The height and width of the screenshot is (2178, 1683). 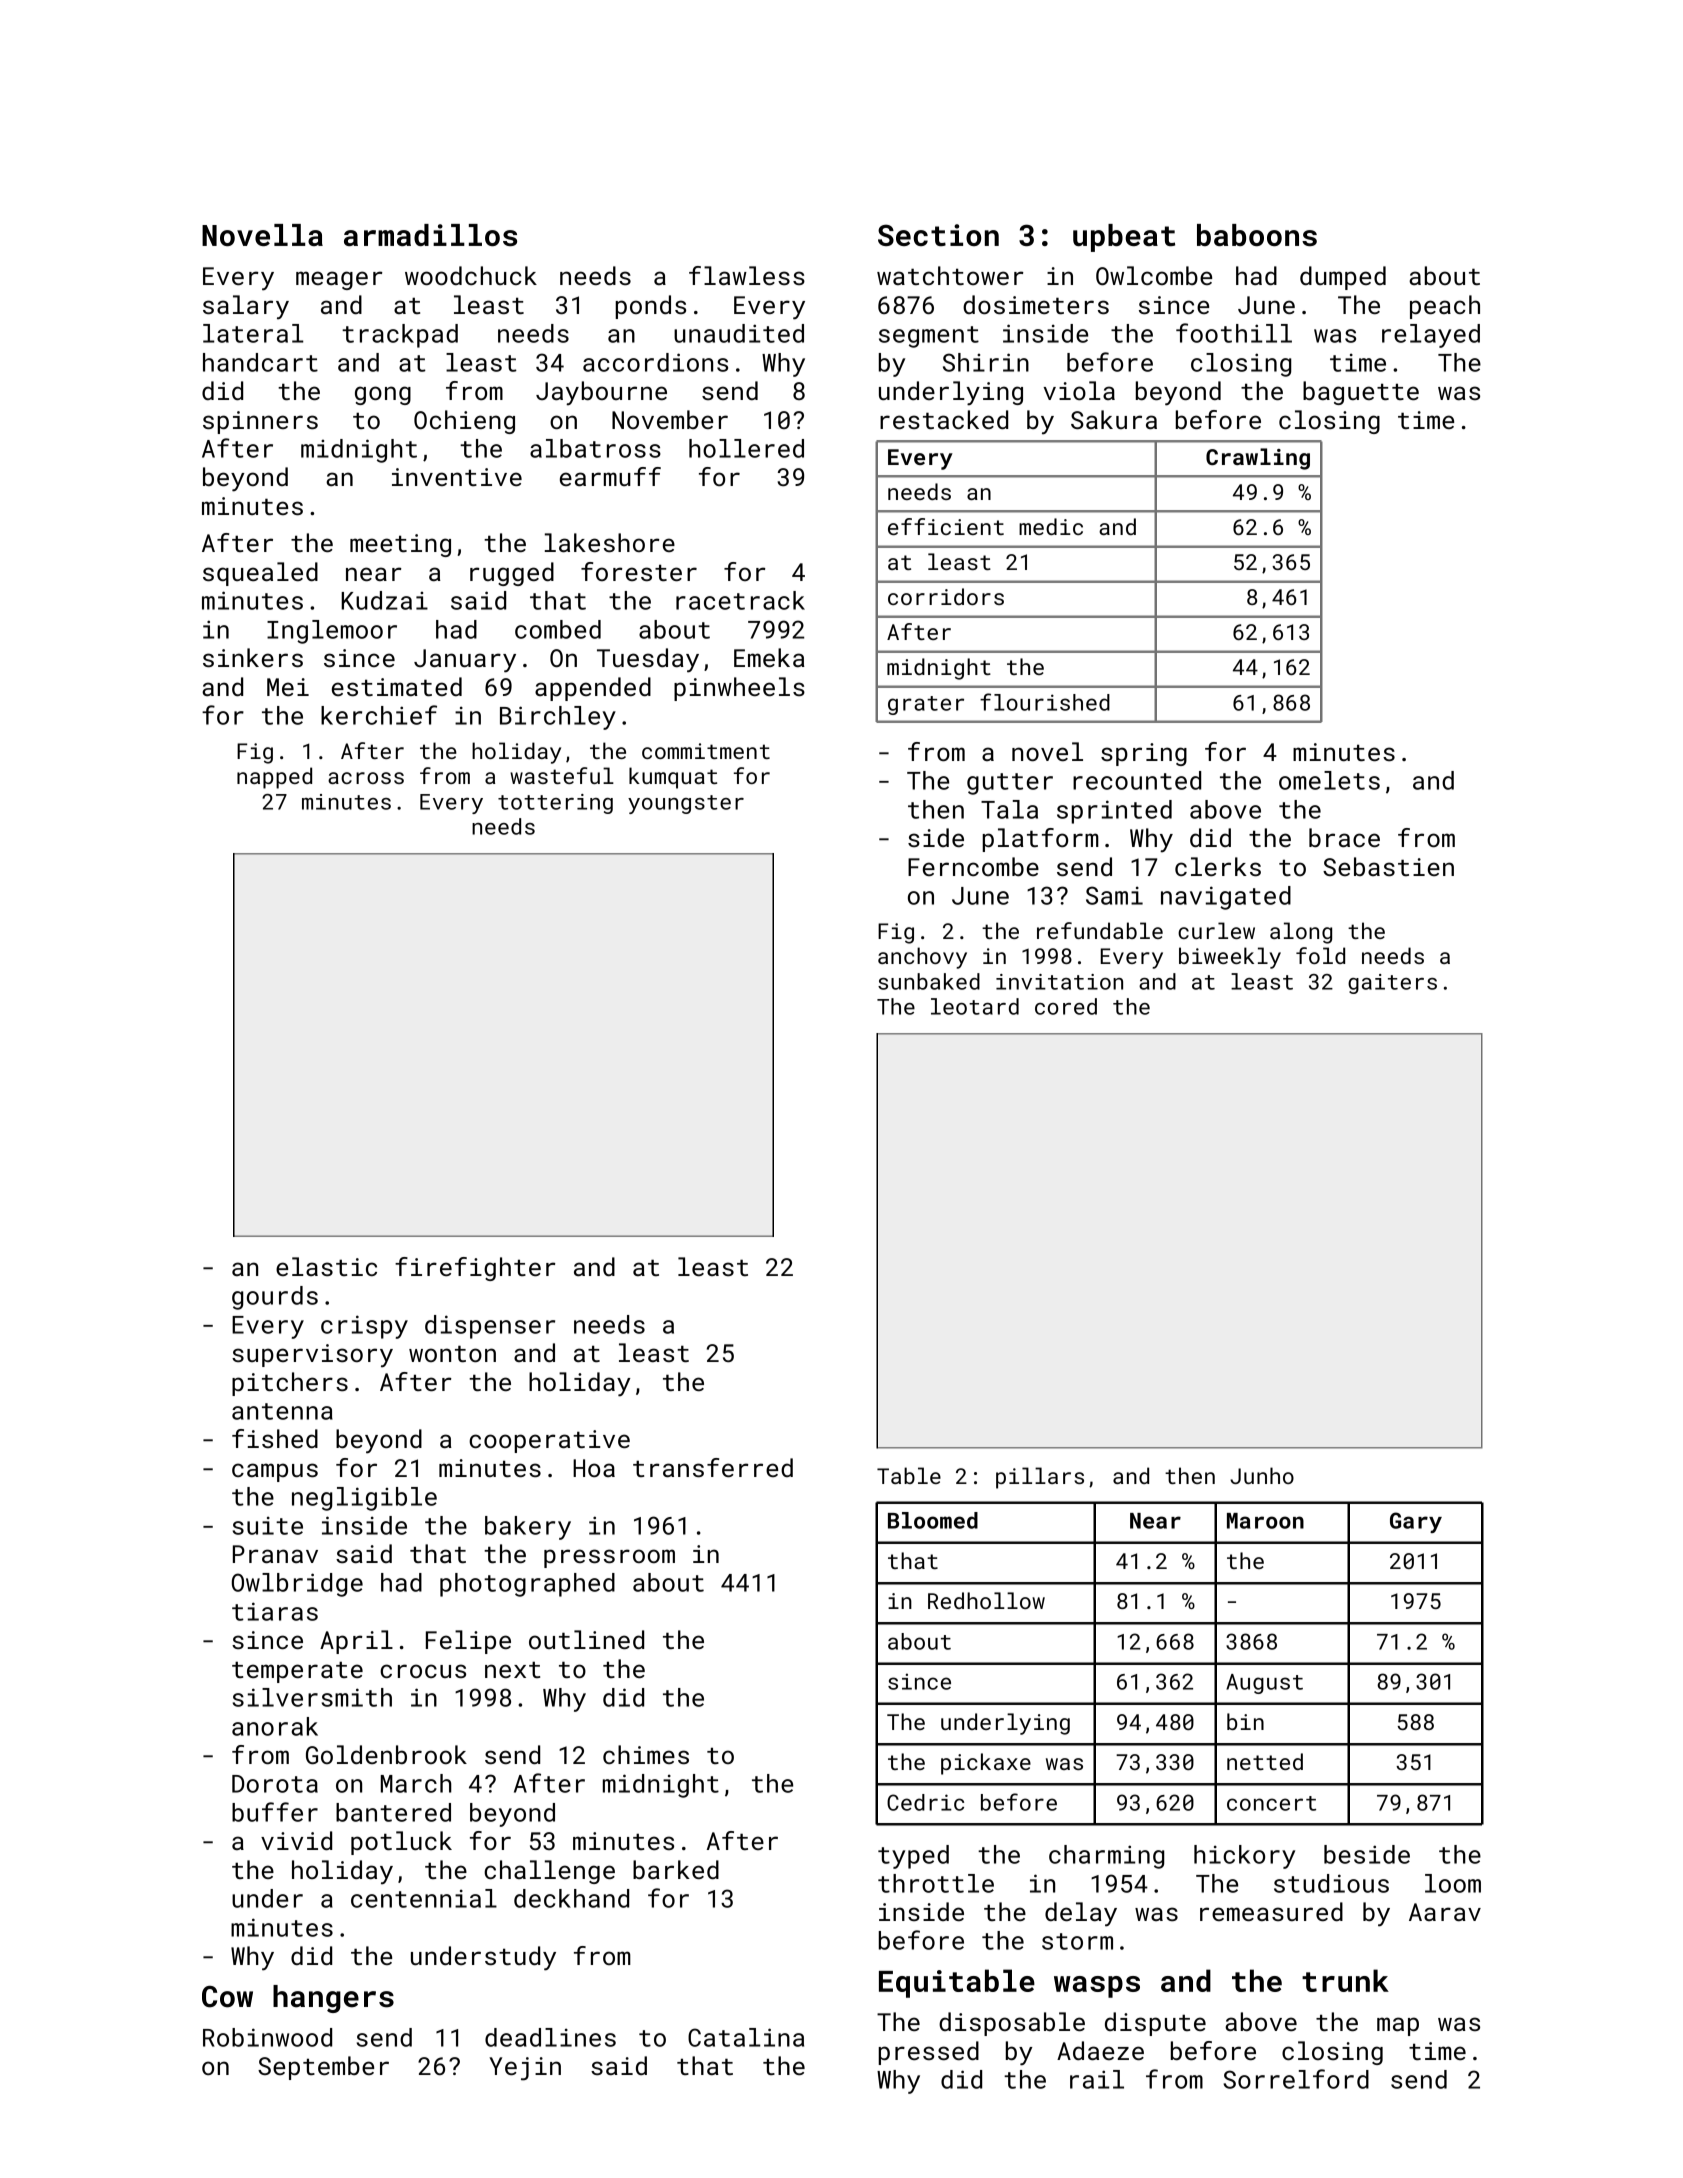 What do you see at coordinates (1344, 837) in the screenshot?
I see `brace` at bounding box center [1344, 837].
